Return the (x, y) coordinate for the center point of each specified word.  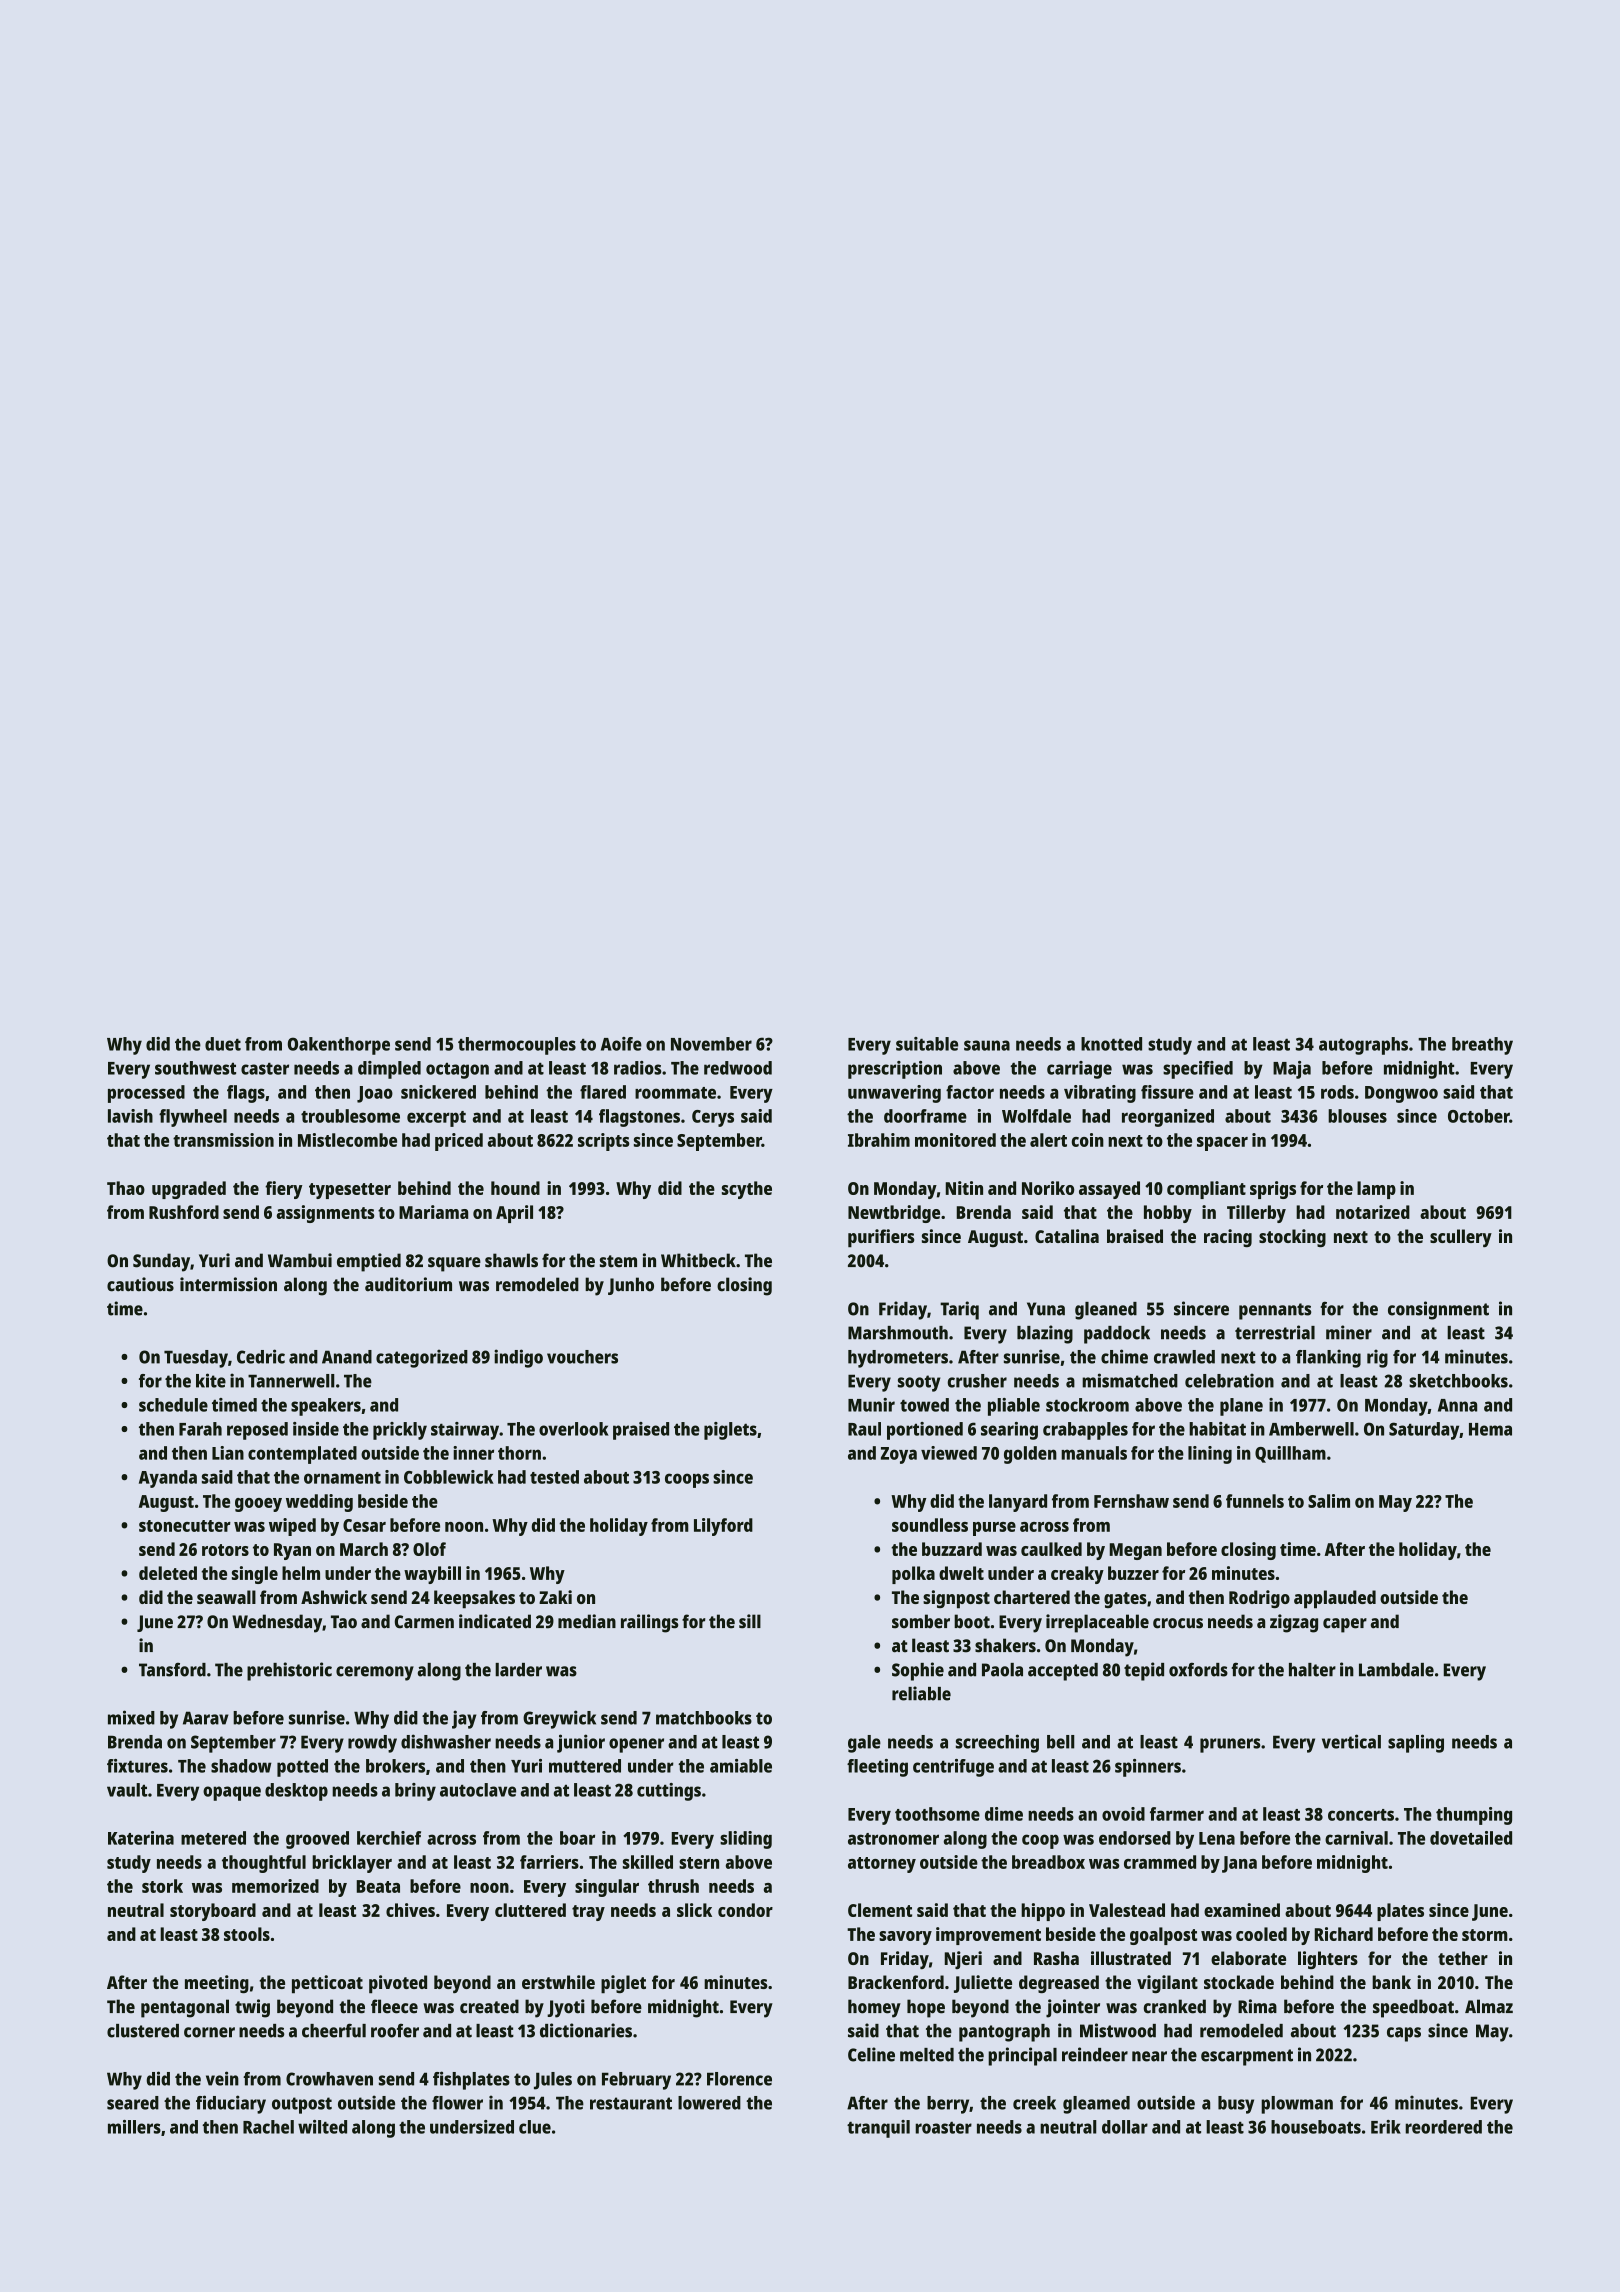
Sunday (161, 1262)
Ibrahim (879, 1140)
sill (750, 1621)
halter (1312, 1670)
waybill (432, 1575)
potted (302, 1768)
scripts (603, 1142)
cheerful (334, 2030)
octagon (457, 1071)
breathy (1482, 1046)
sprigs (1273, 1190)
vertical (1351, 1741)
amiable (741, 1766)
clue (535, 2127)
